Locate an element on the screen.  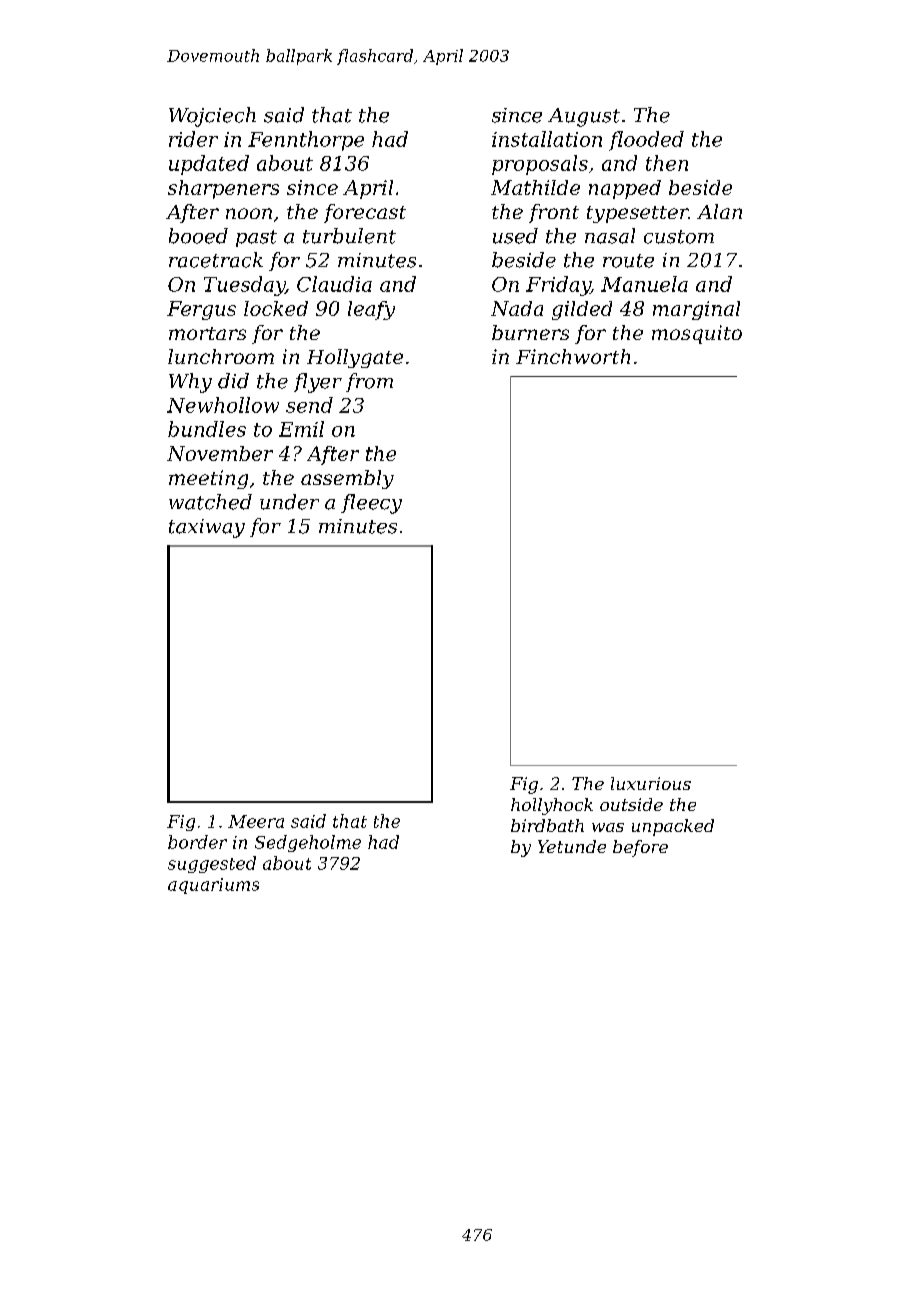
locked is located at coordinates (276, 308).
